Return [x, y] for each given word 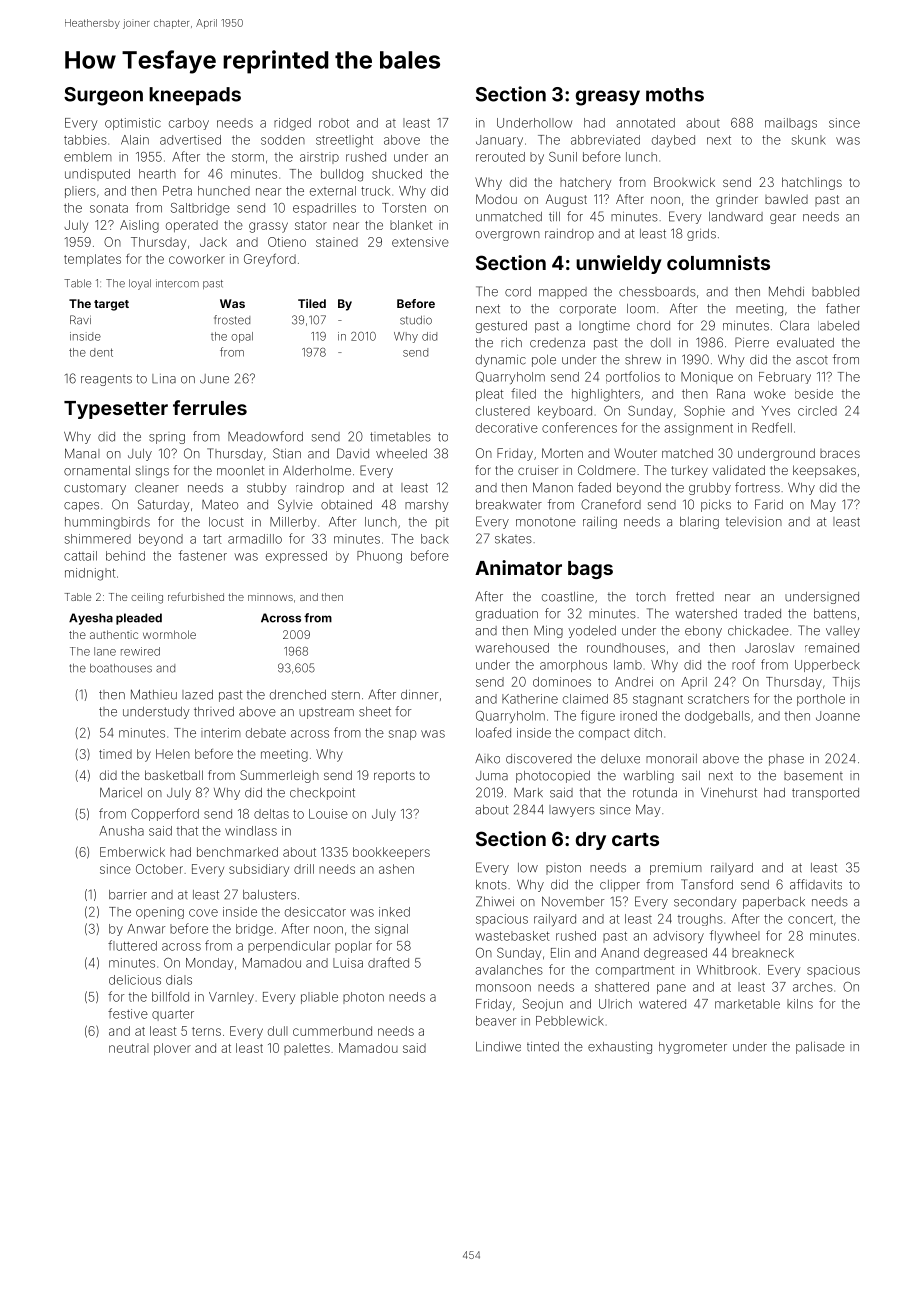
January [499, 141]
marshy [427, 506]
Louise [328, 814]
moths [675, 94]
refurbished [196, 596]
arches [813, 987]
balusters [269, 895]
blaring [699, 523]
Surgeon [103, 96]
